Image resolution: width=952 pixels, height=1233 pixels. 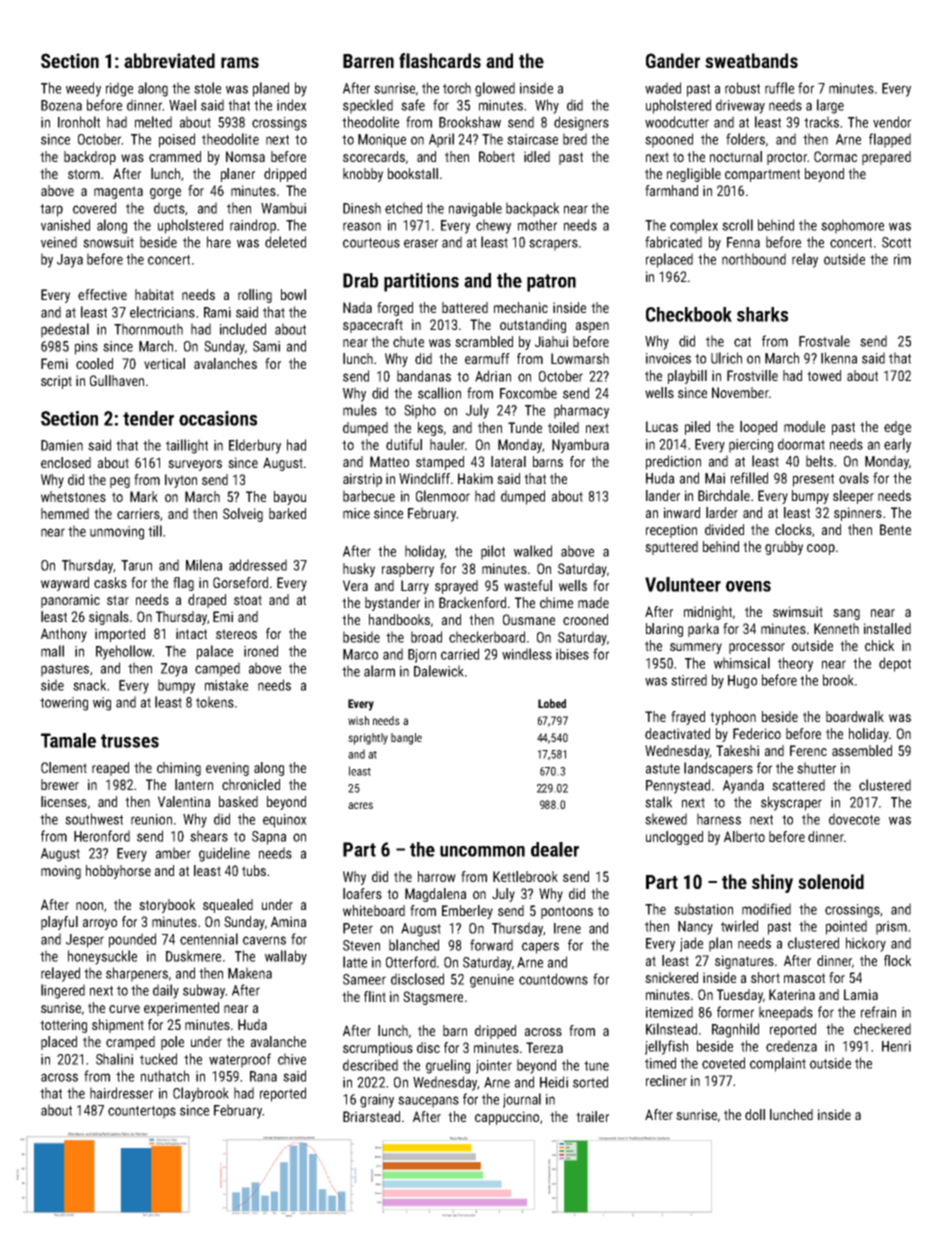 I want to click on coveted, so click(x=723, y=1063).
